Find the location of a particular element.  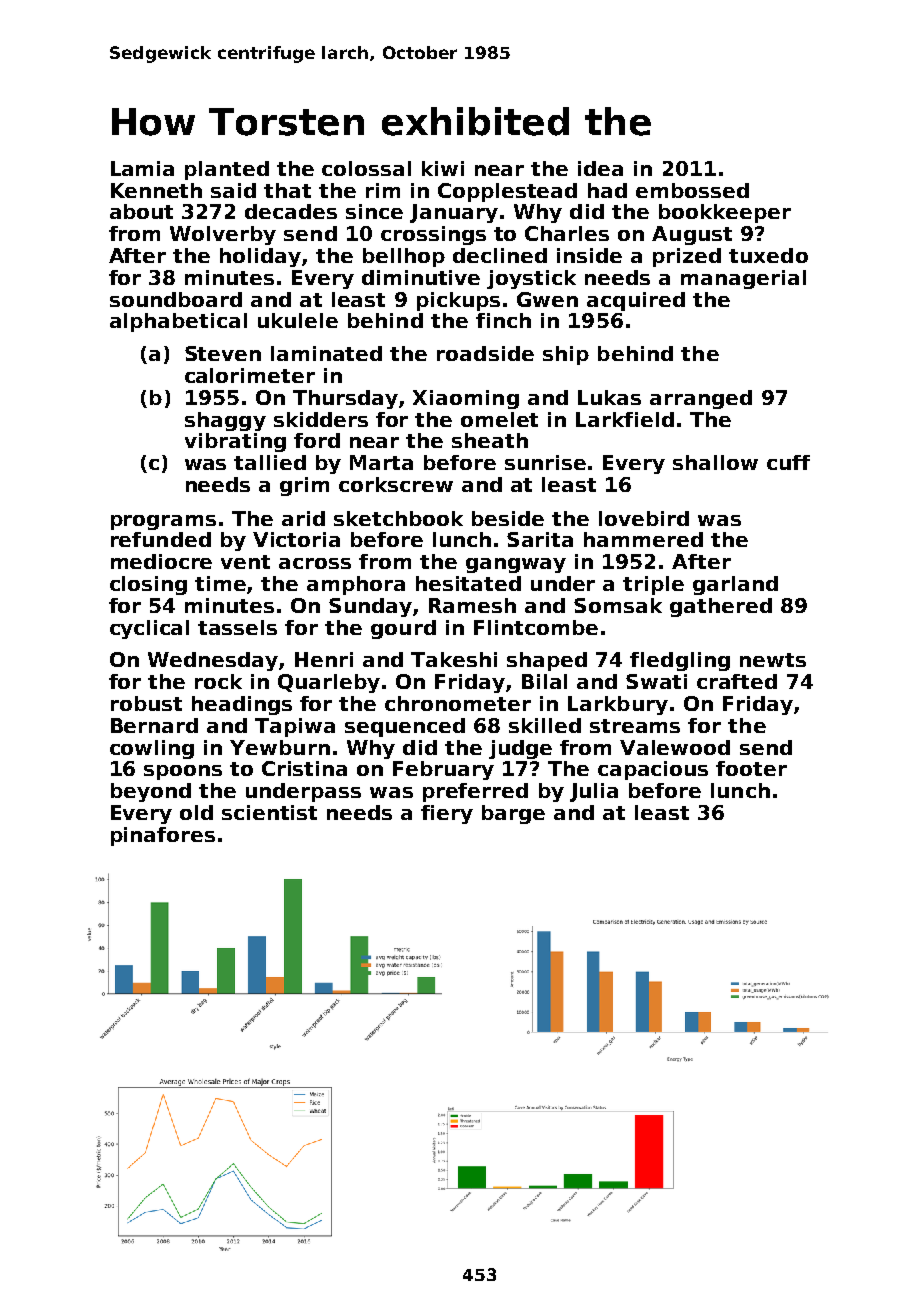

diminutive is located at coordinates (421, 277).
